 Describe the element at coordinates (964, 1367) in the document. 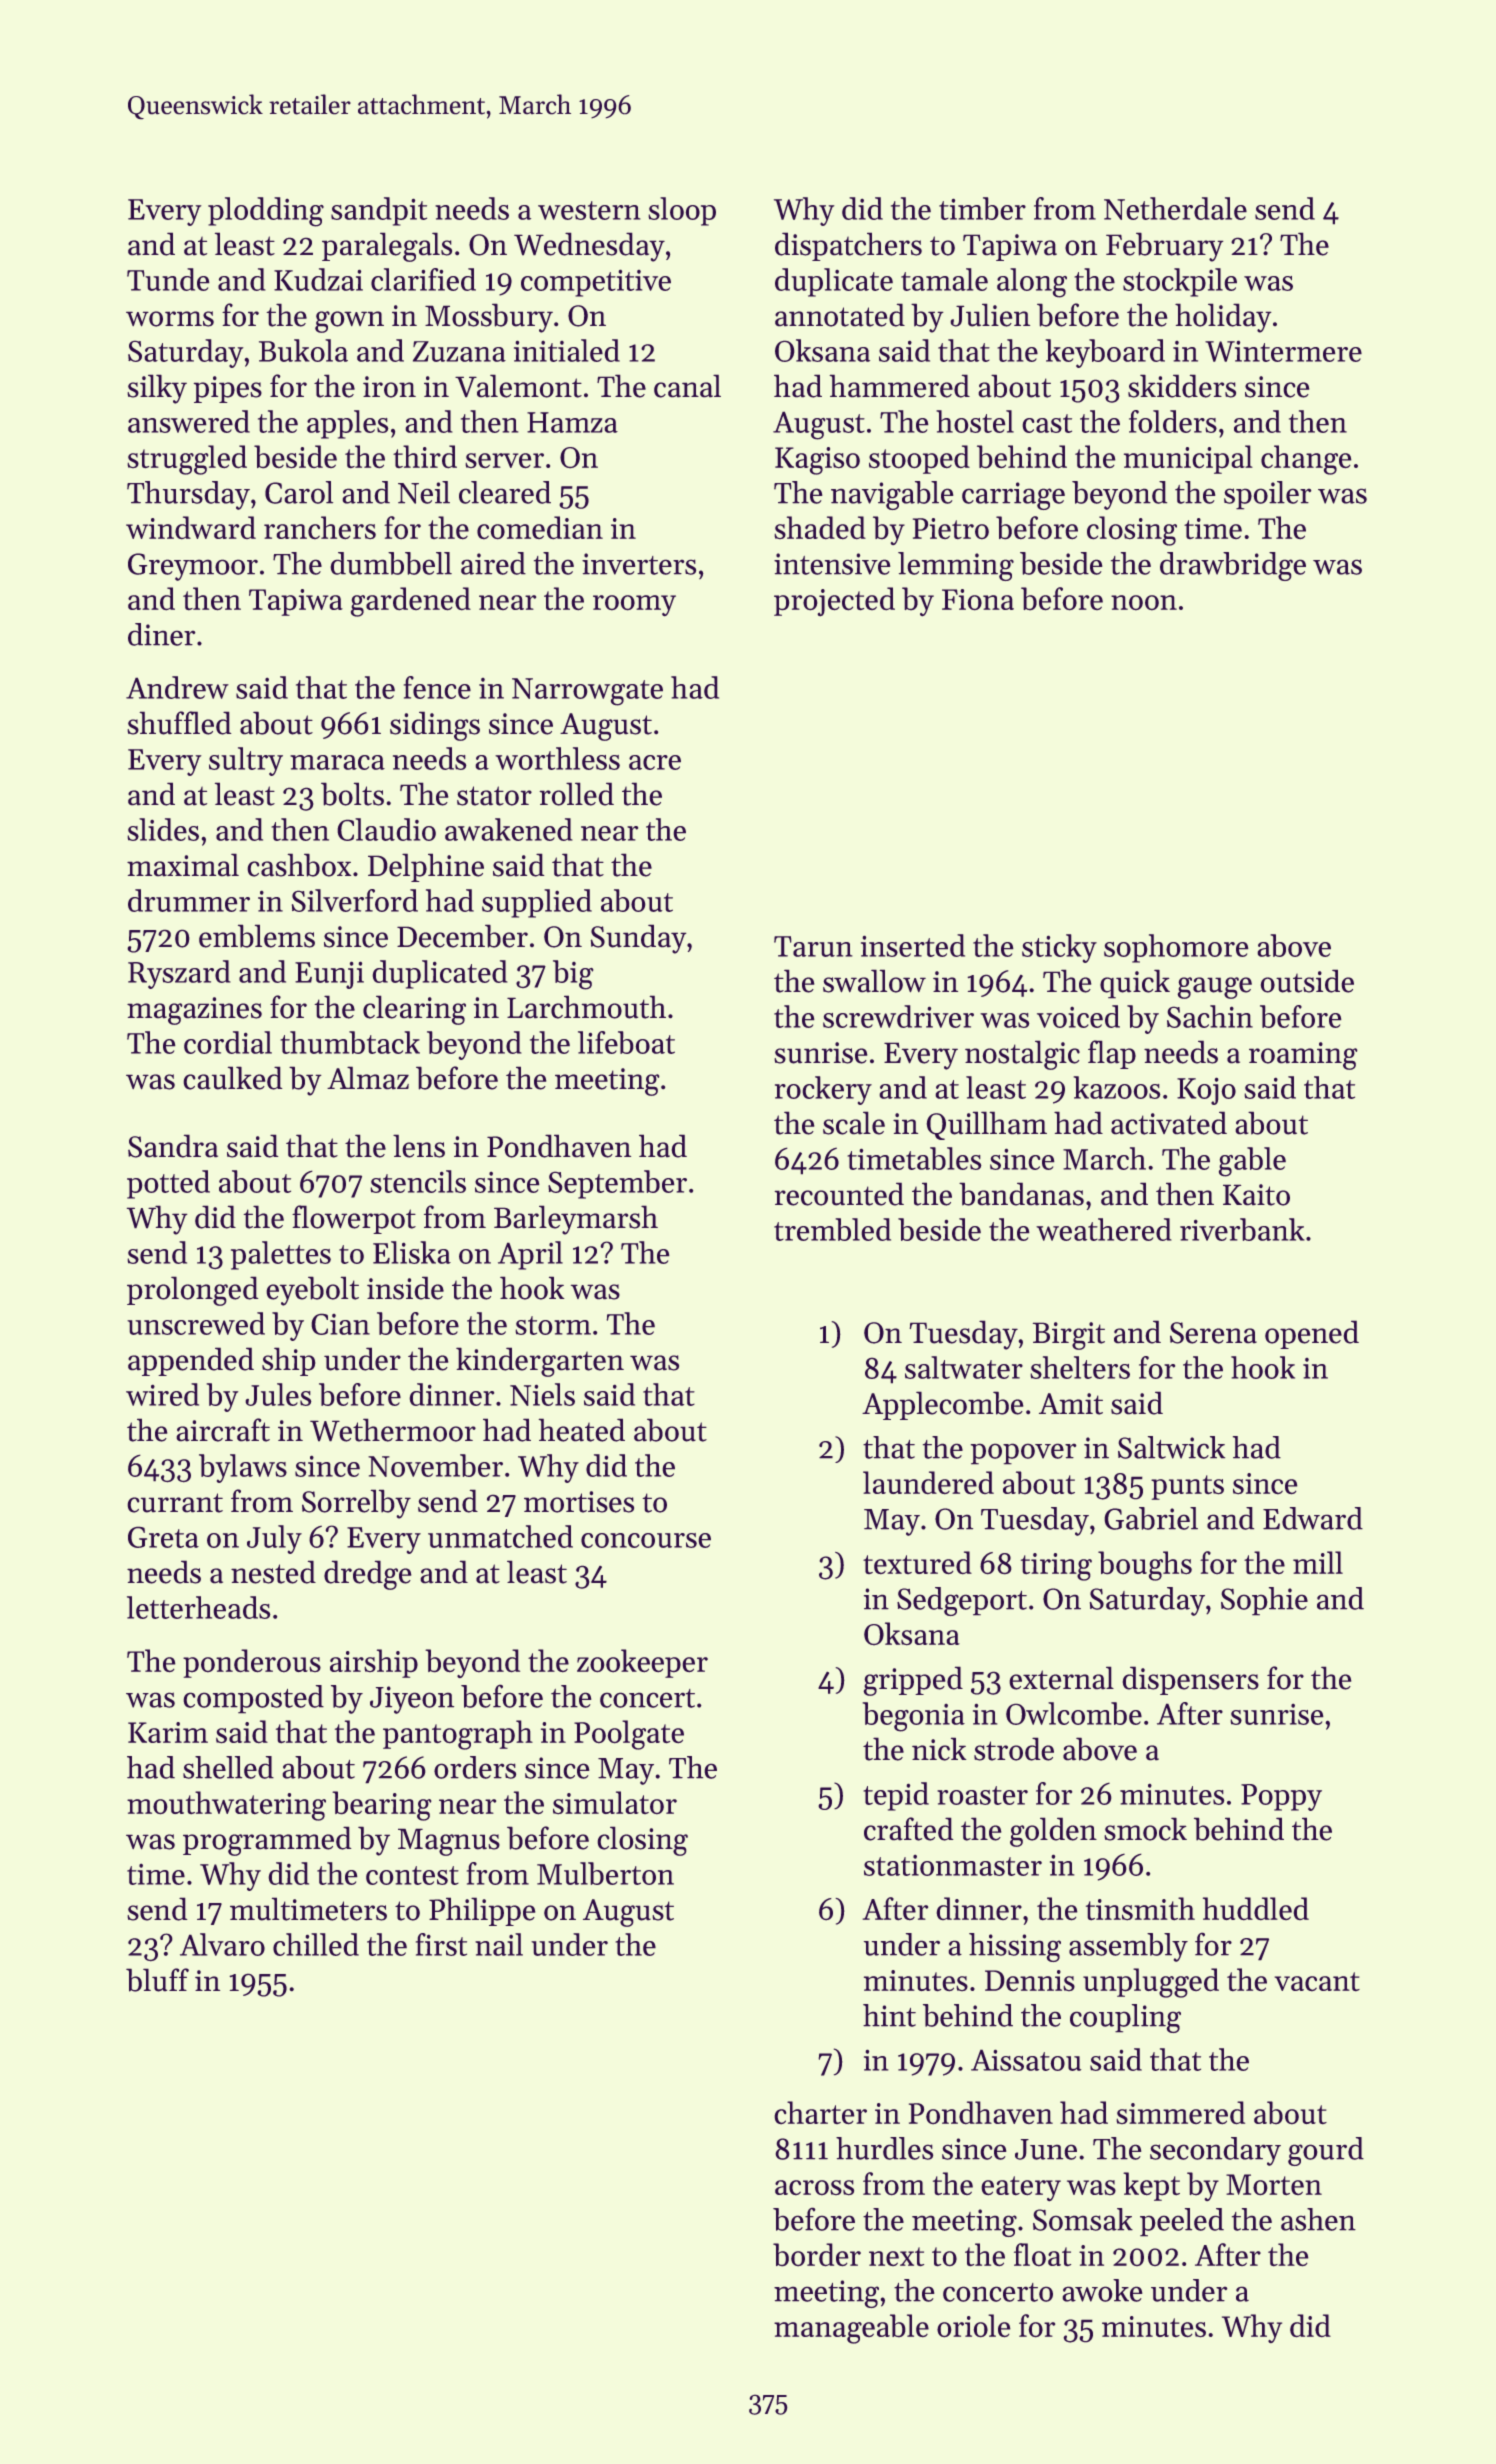

I see `saltwater` at that location.
